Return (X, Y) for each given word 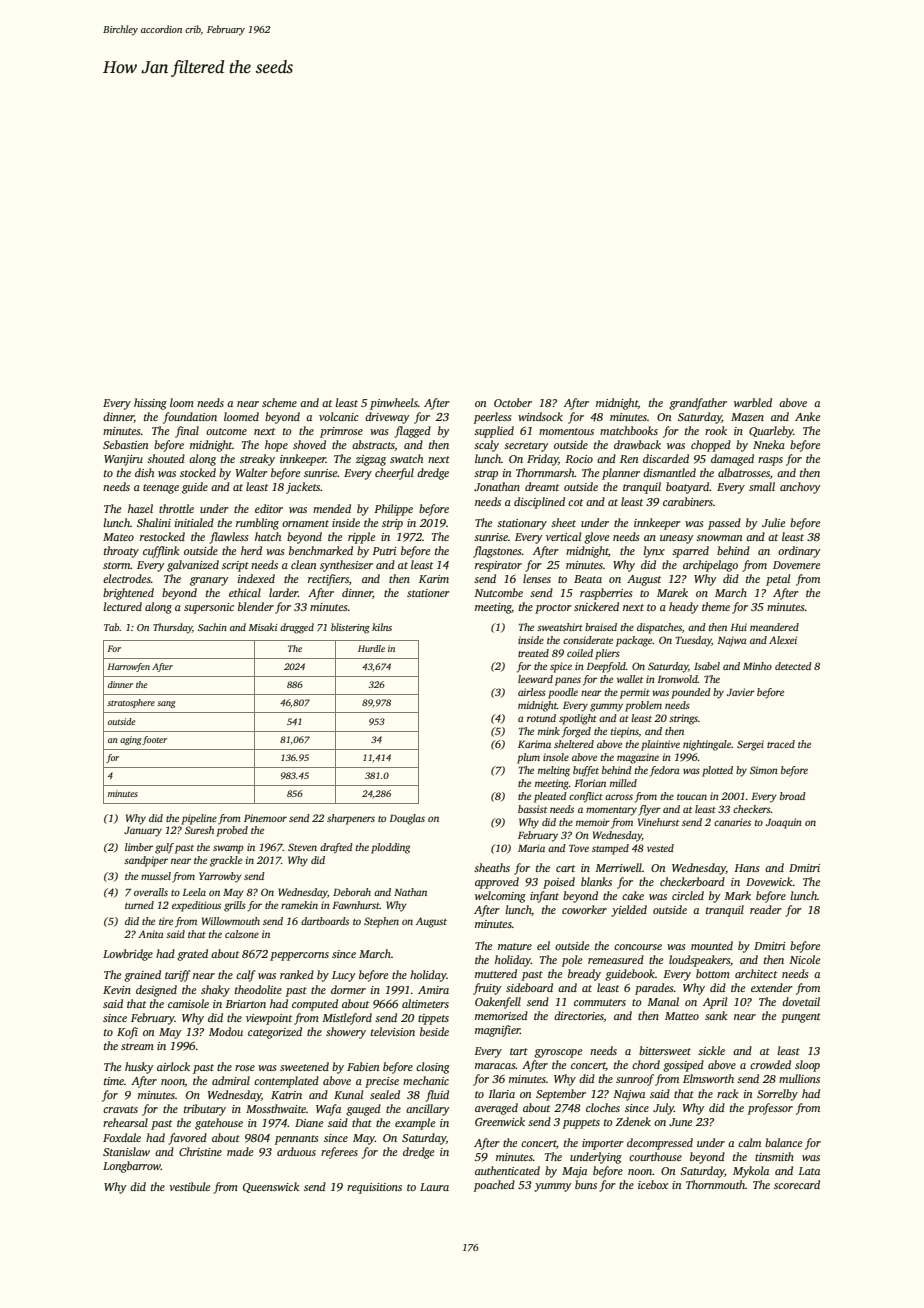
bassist (532, 809)
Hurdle (371, 648)
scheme (279, 402)
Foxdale (122, 1137)
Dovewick (769, 881)
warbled (753, 402)
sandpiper (146, 861)
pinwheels (394, 404)
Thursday (172, 628)
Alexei (783, 640)
